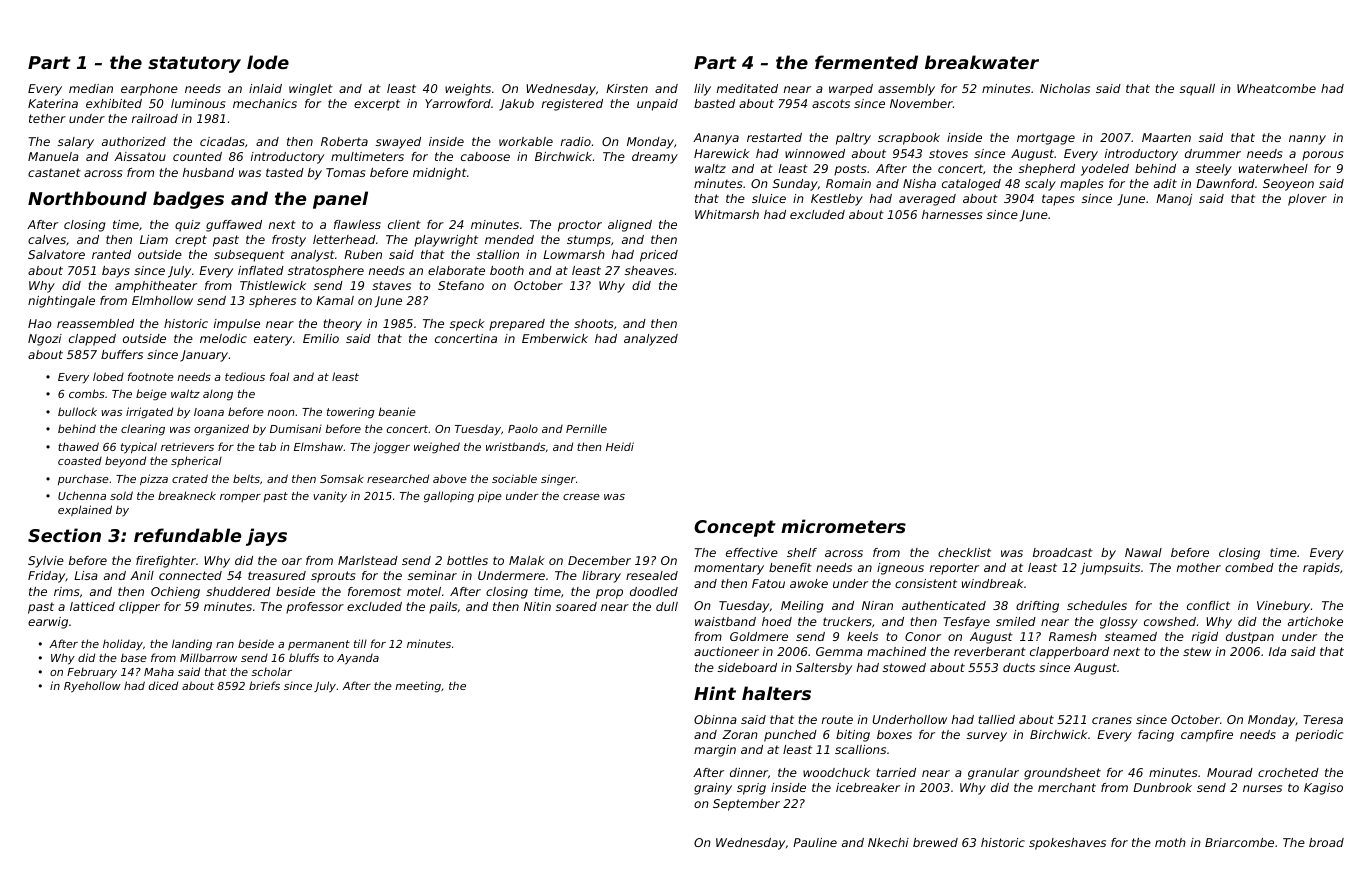 This image has height=887, width=1372. I want to click on rapids, so click(1321, 569).
